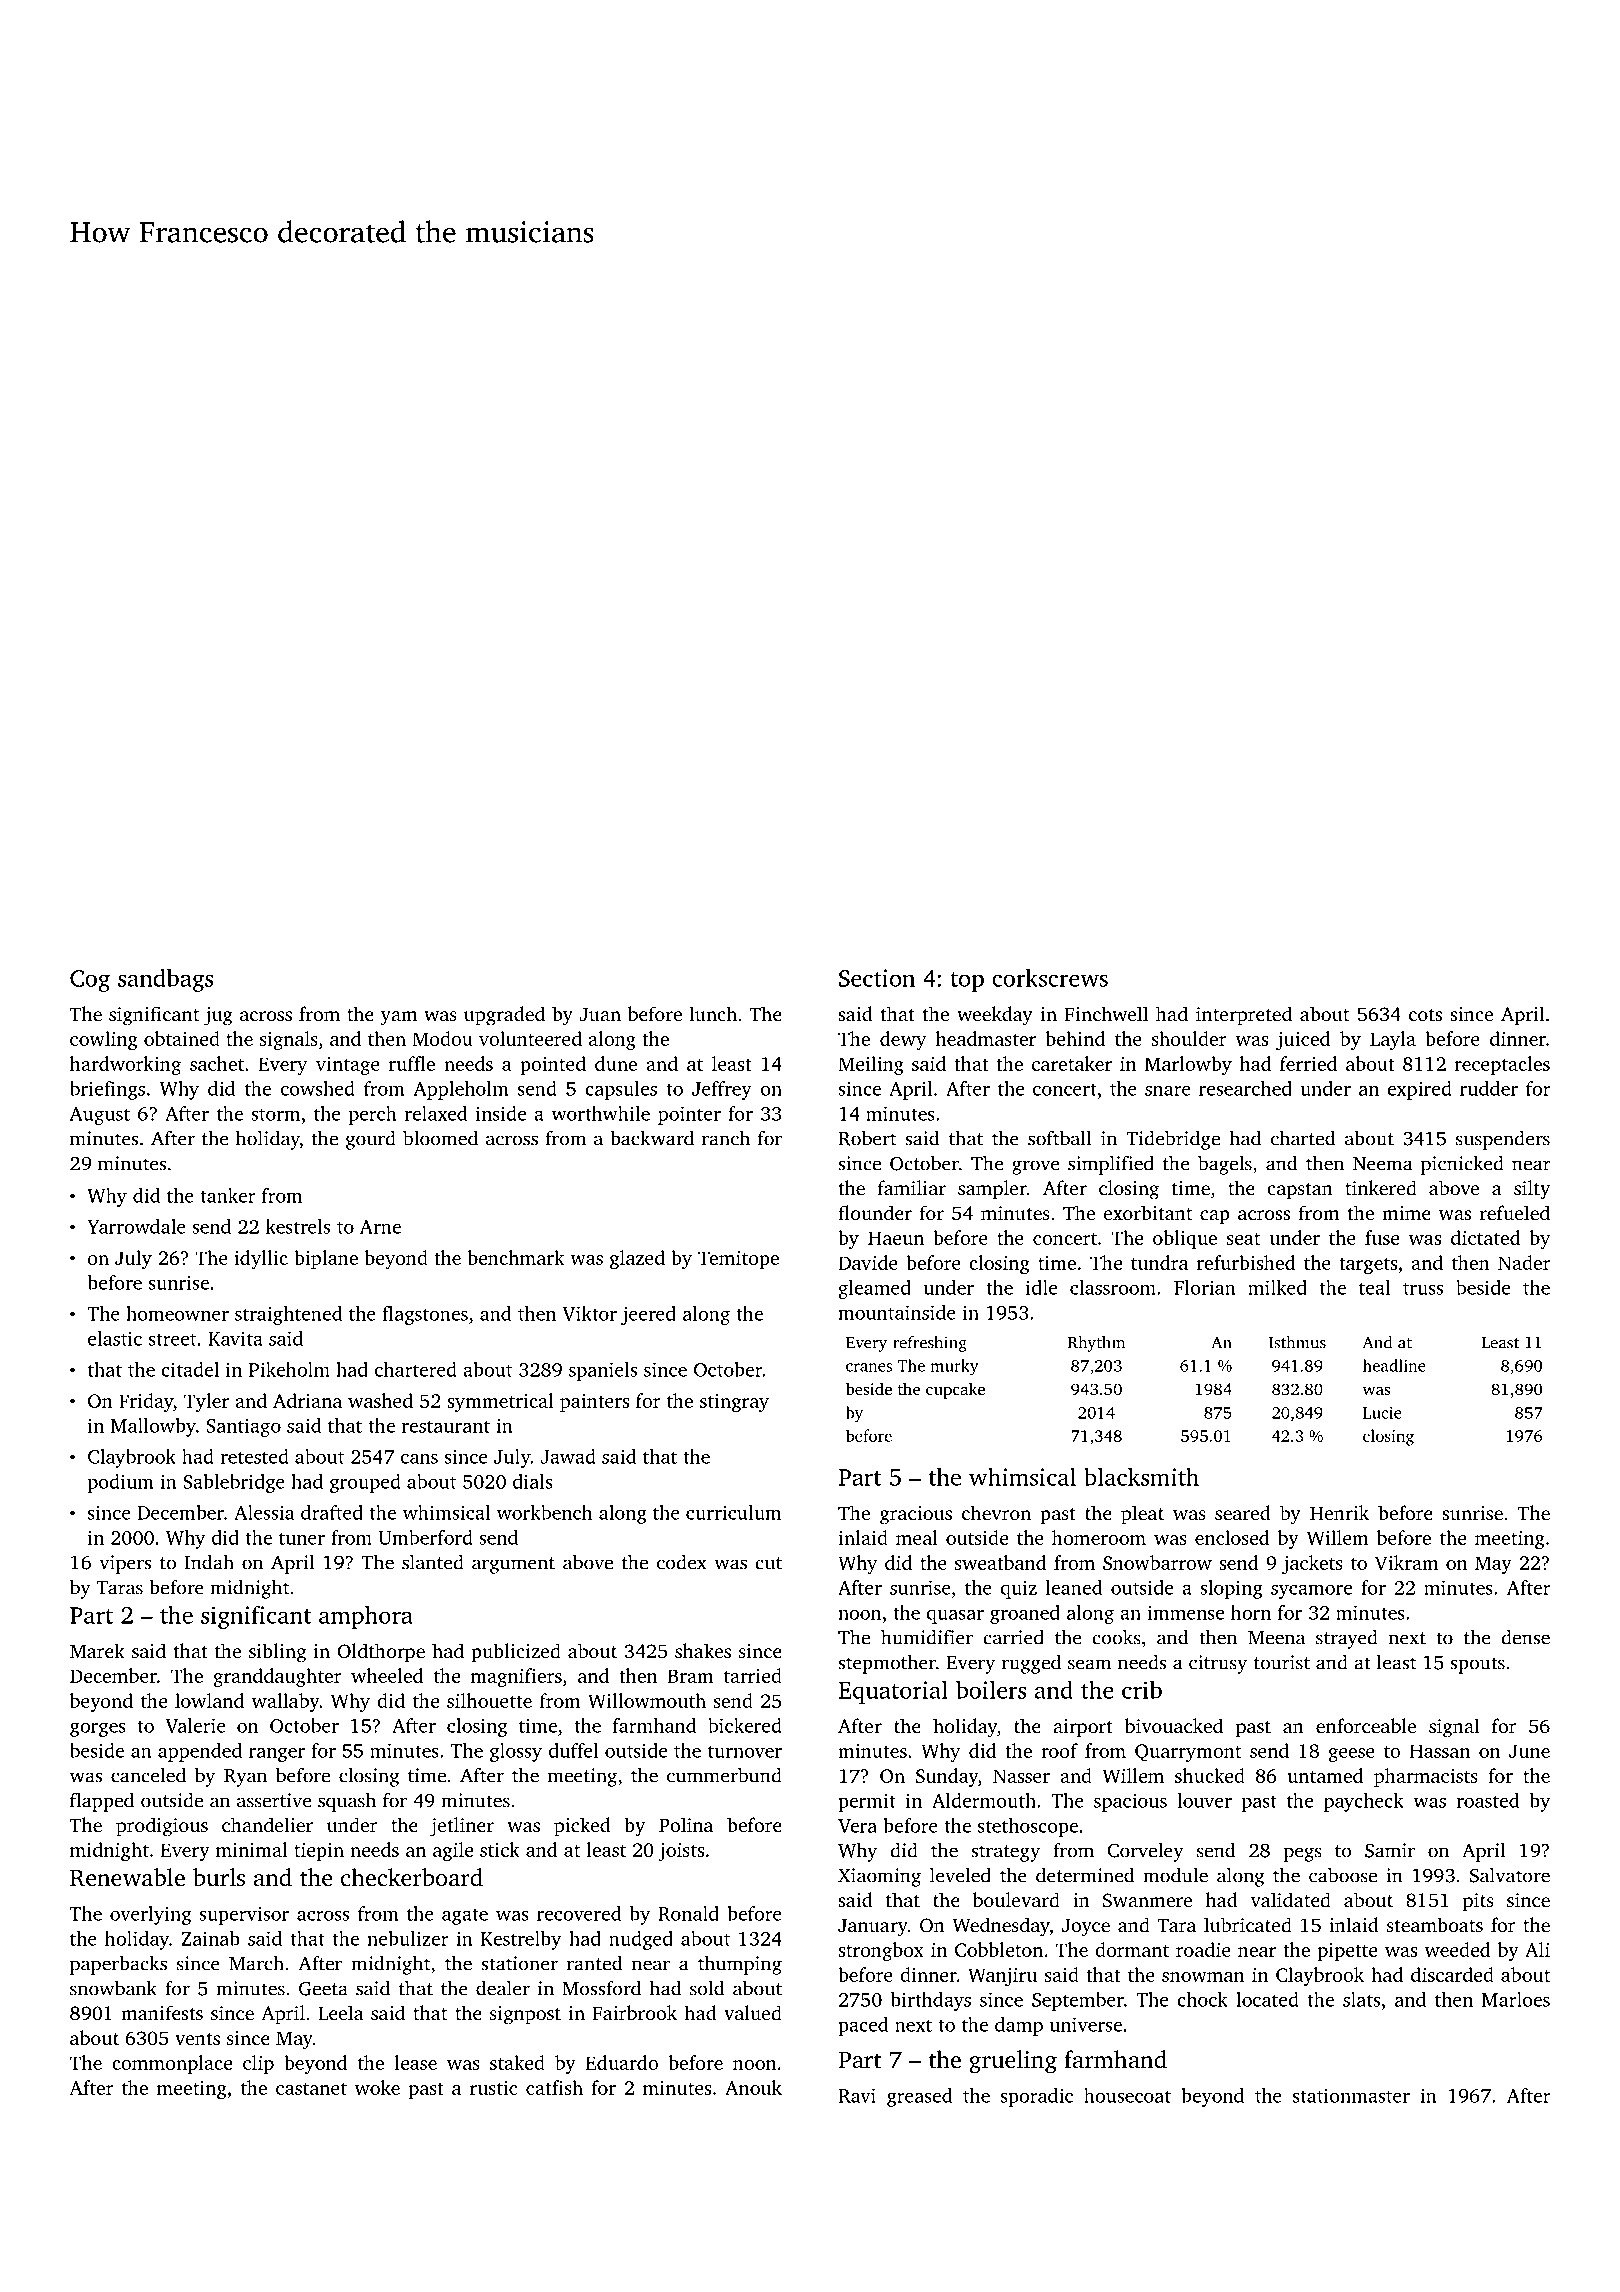 This page has width=1620, height=2292. I want to click on stationmaster, so click(1351, 2096).
